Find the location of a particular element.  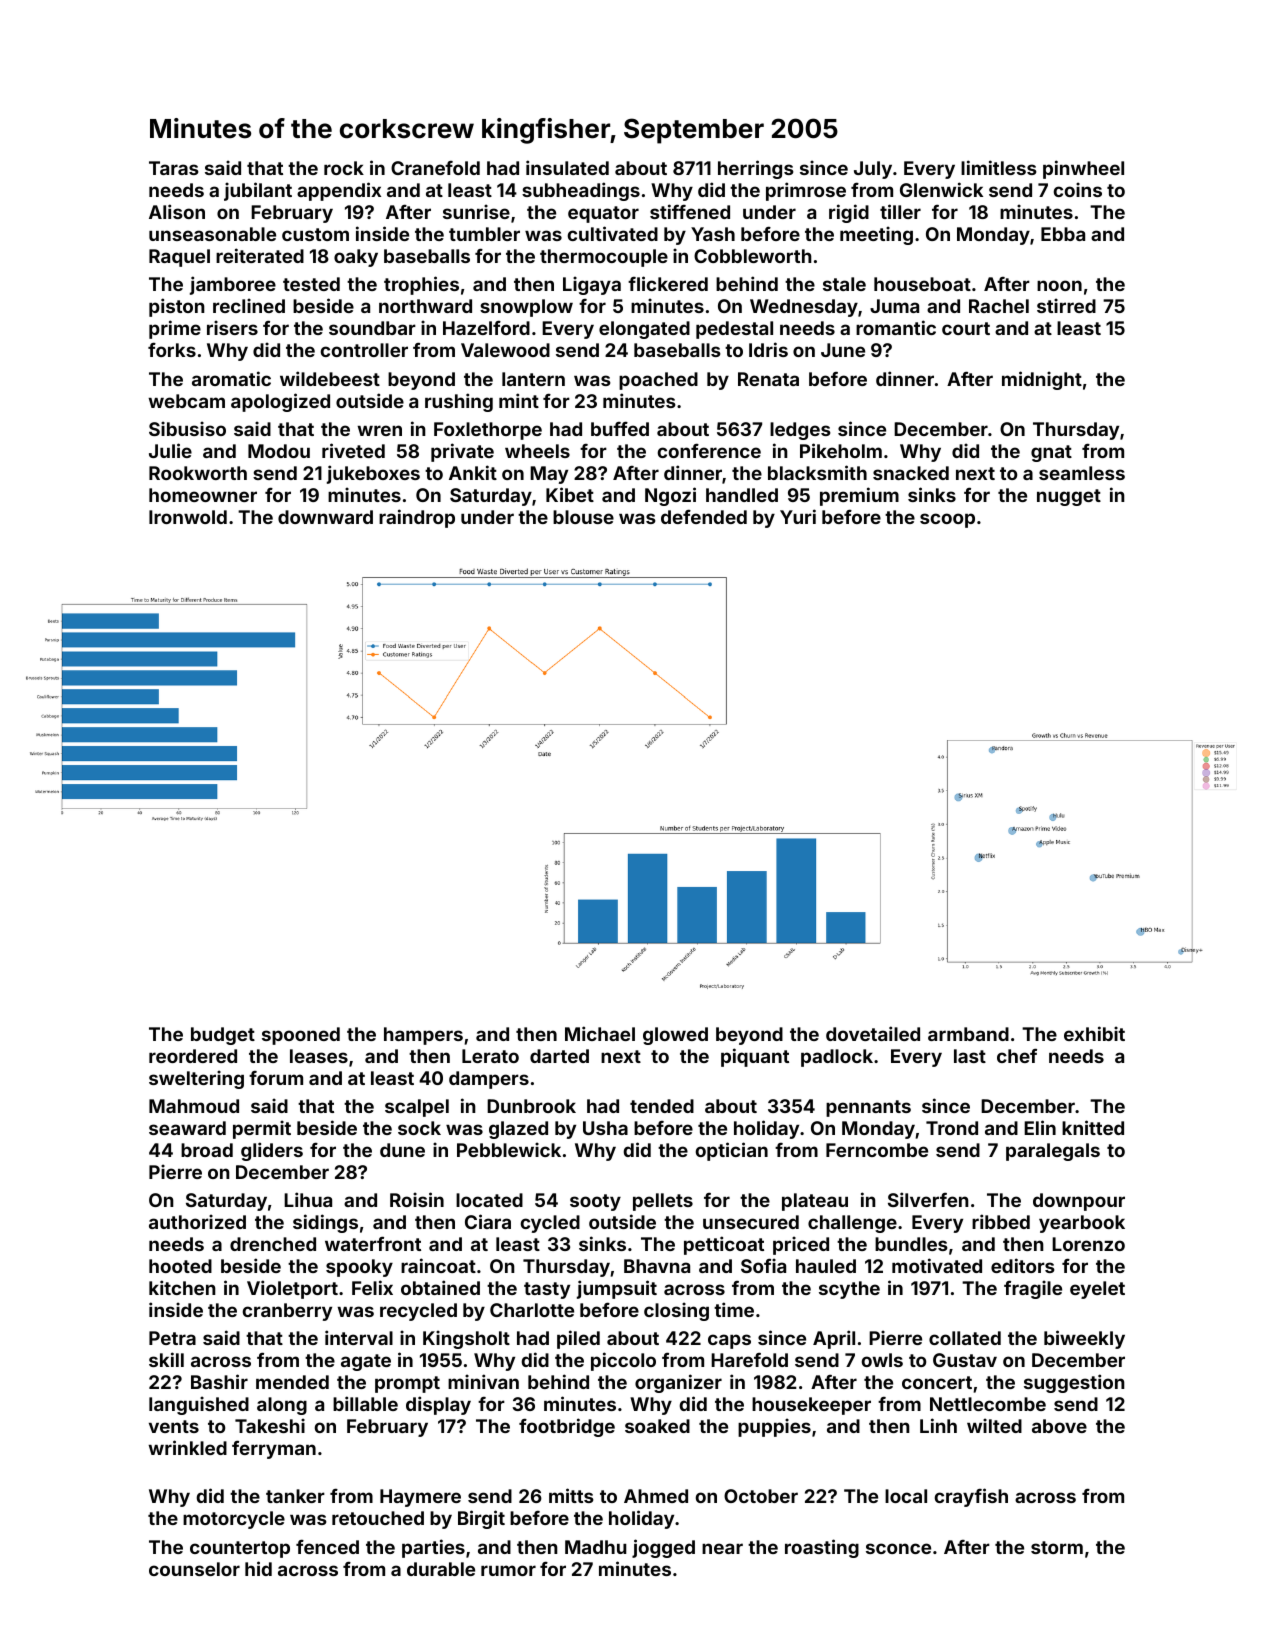

scoop is located at coordinates (947, 520).
